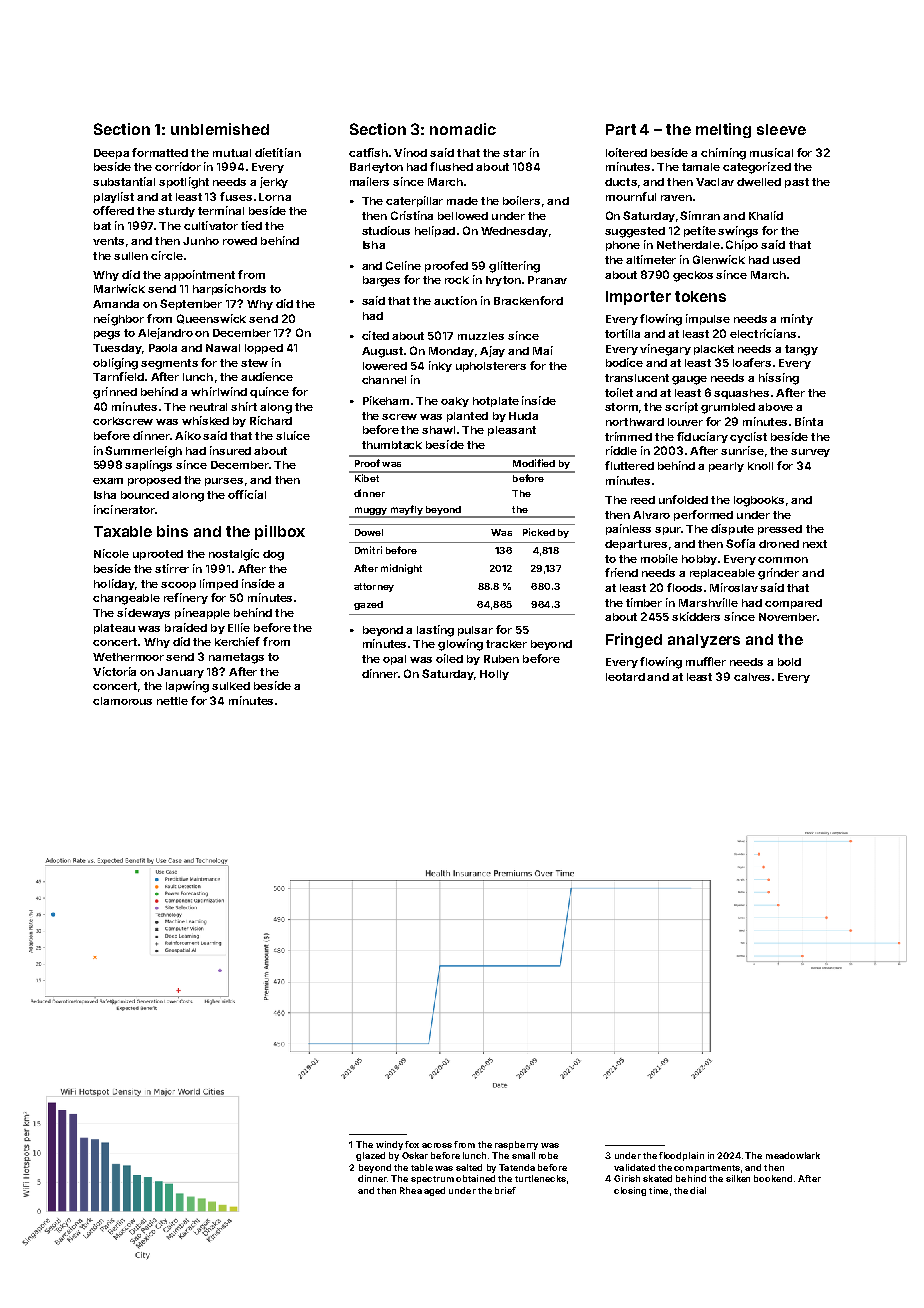  What do you see at coordinates (108, 481) in the image?
I see `exam` at bounding box center [108, 481].
